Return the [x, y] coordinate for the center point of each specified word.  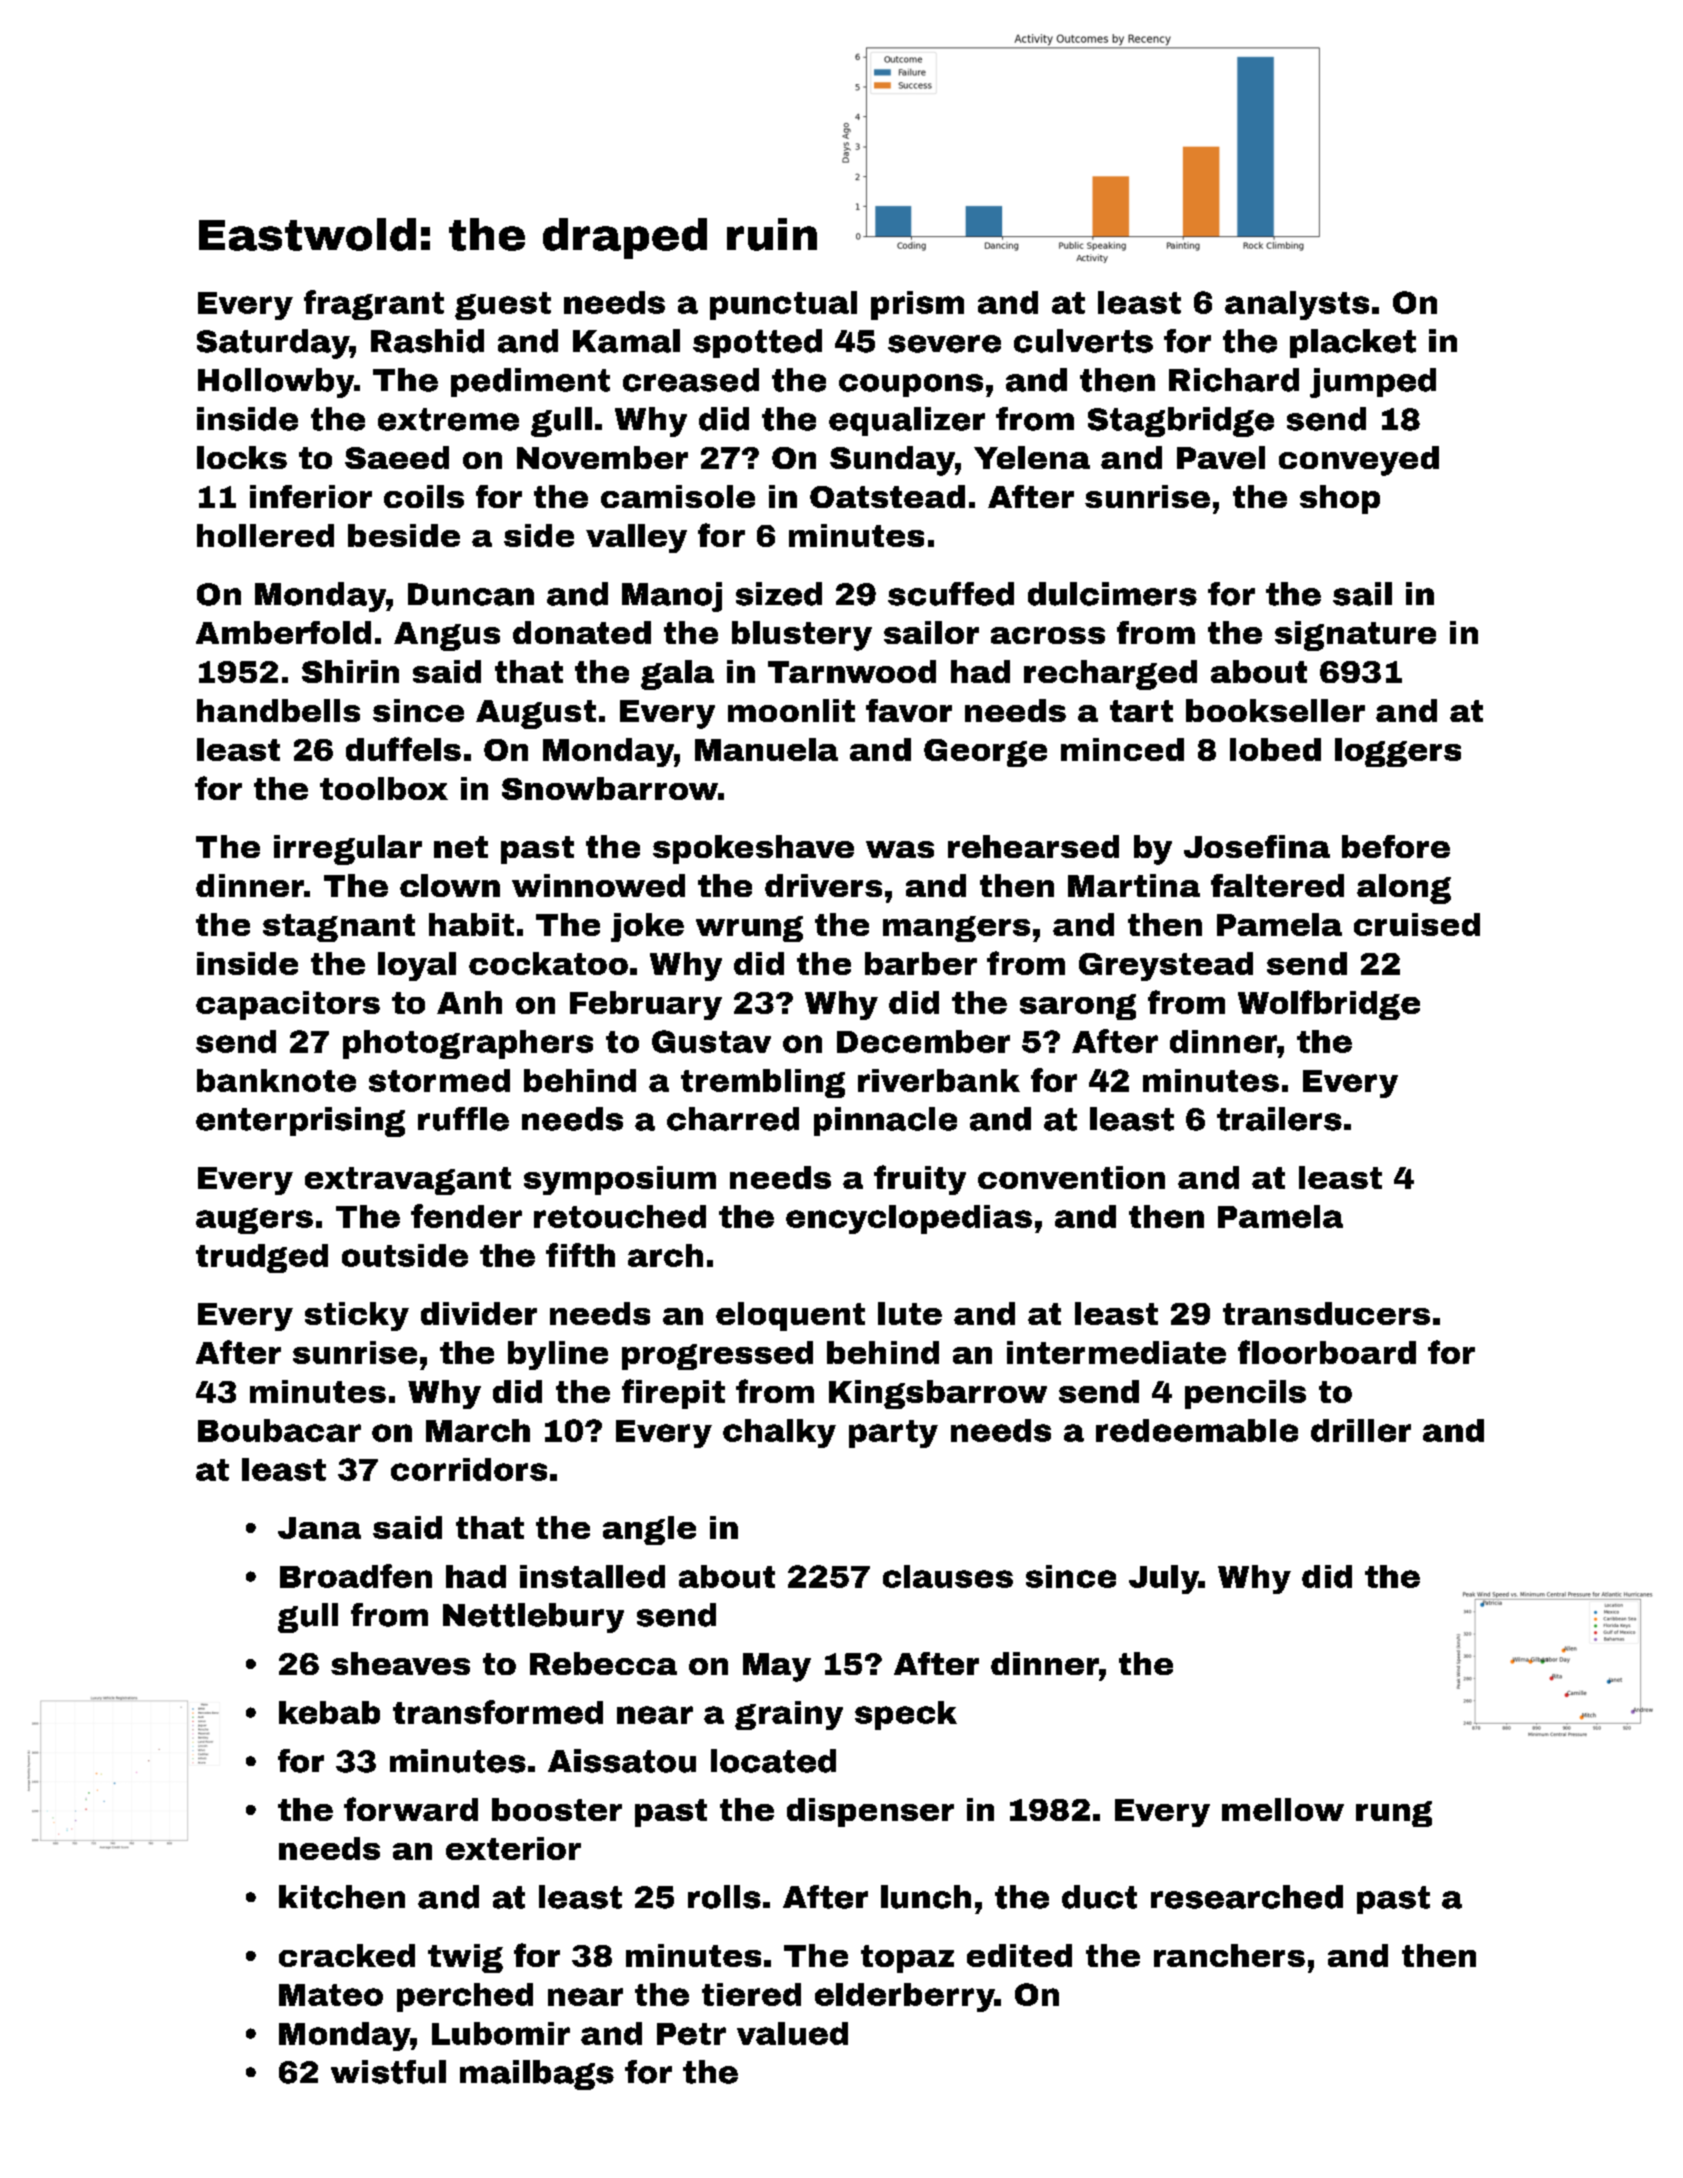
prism [917, 305]
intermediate [1116, 1352]
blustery [802, 636]
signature [1355, 636]
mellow [1283, 1809]
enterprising [300, 1122]
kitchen [342, 1897]
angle [649, 1530]
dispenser [870, 1812]
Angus [447, 636]
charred [733, 1119]
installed [592, 1576]
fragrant [374, 305]
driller [1361, 1430]
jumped [1373, 383]
